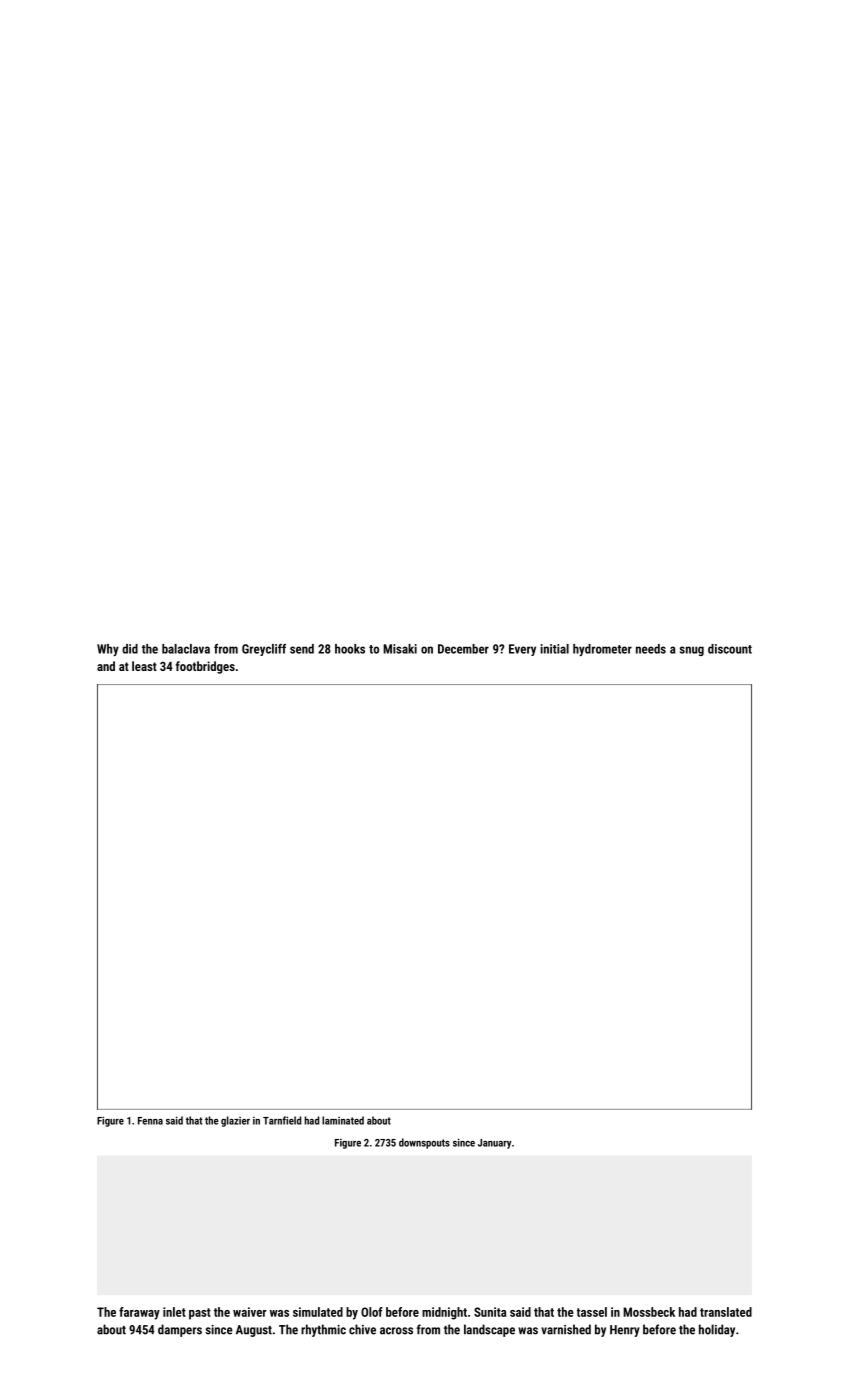  I want to click on footbridges, so click(205, 667).
